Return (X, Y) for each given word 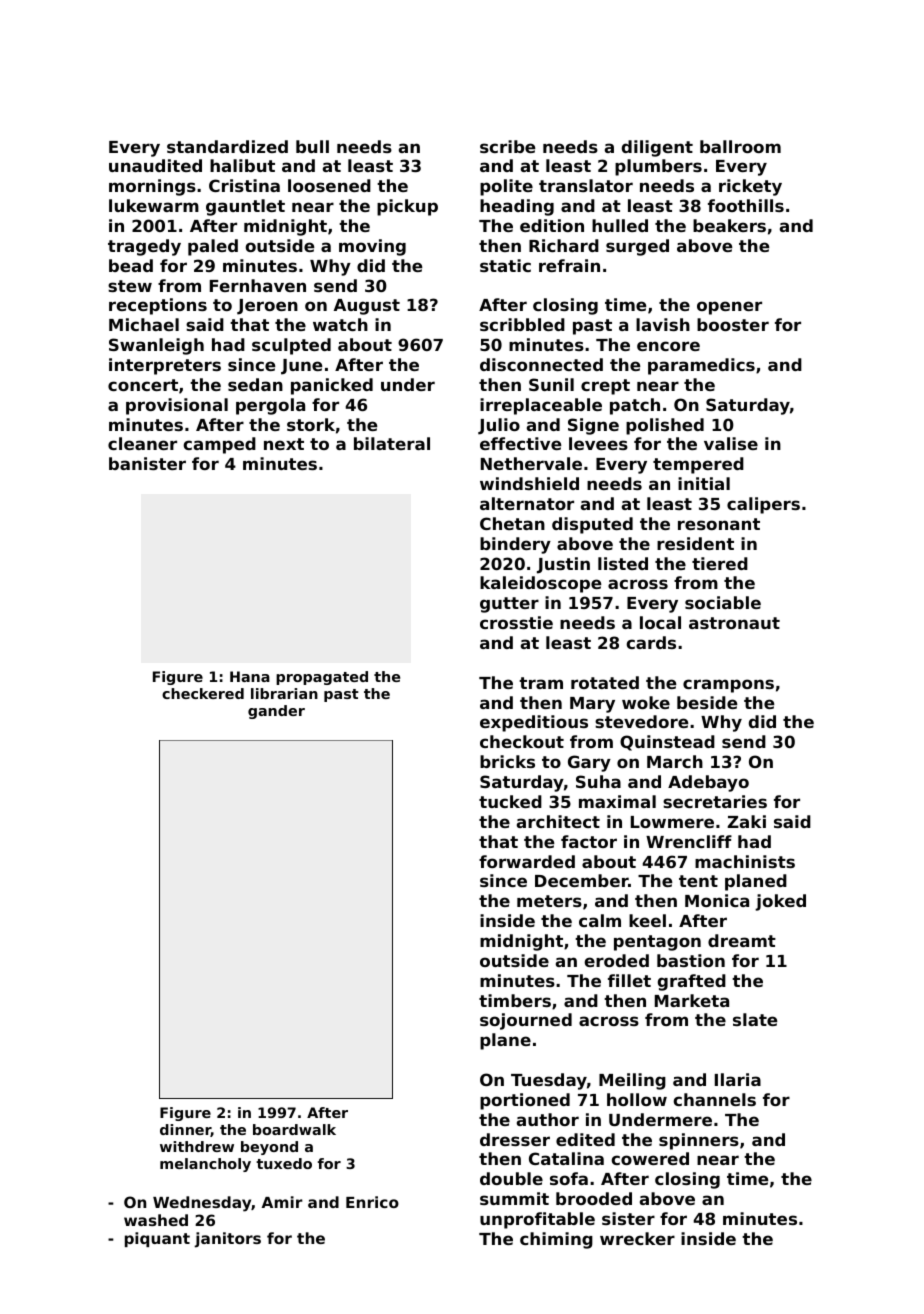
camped (219, 445)
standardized (227, 146)
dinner (185, 1130)
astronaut (734, 623)
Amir (282, 1202)
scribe (507, 146)
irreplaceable (541, 406)
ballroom (740, 146)
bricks (507, 761)
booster (733, 324)
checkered (203, 693)
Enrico (372, 1202)
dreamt (742, 940)
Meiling (632, 1081)
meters (549, 901)
